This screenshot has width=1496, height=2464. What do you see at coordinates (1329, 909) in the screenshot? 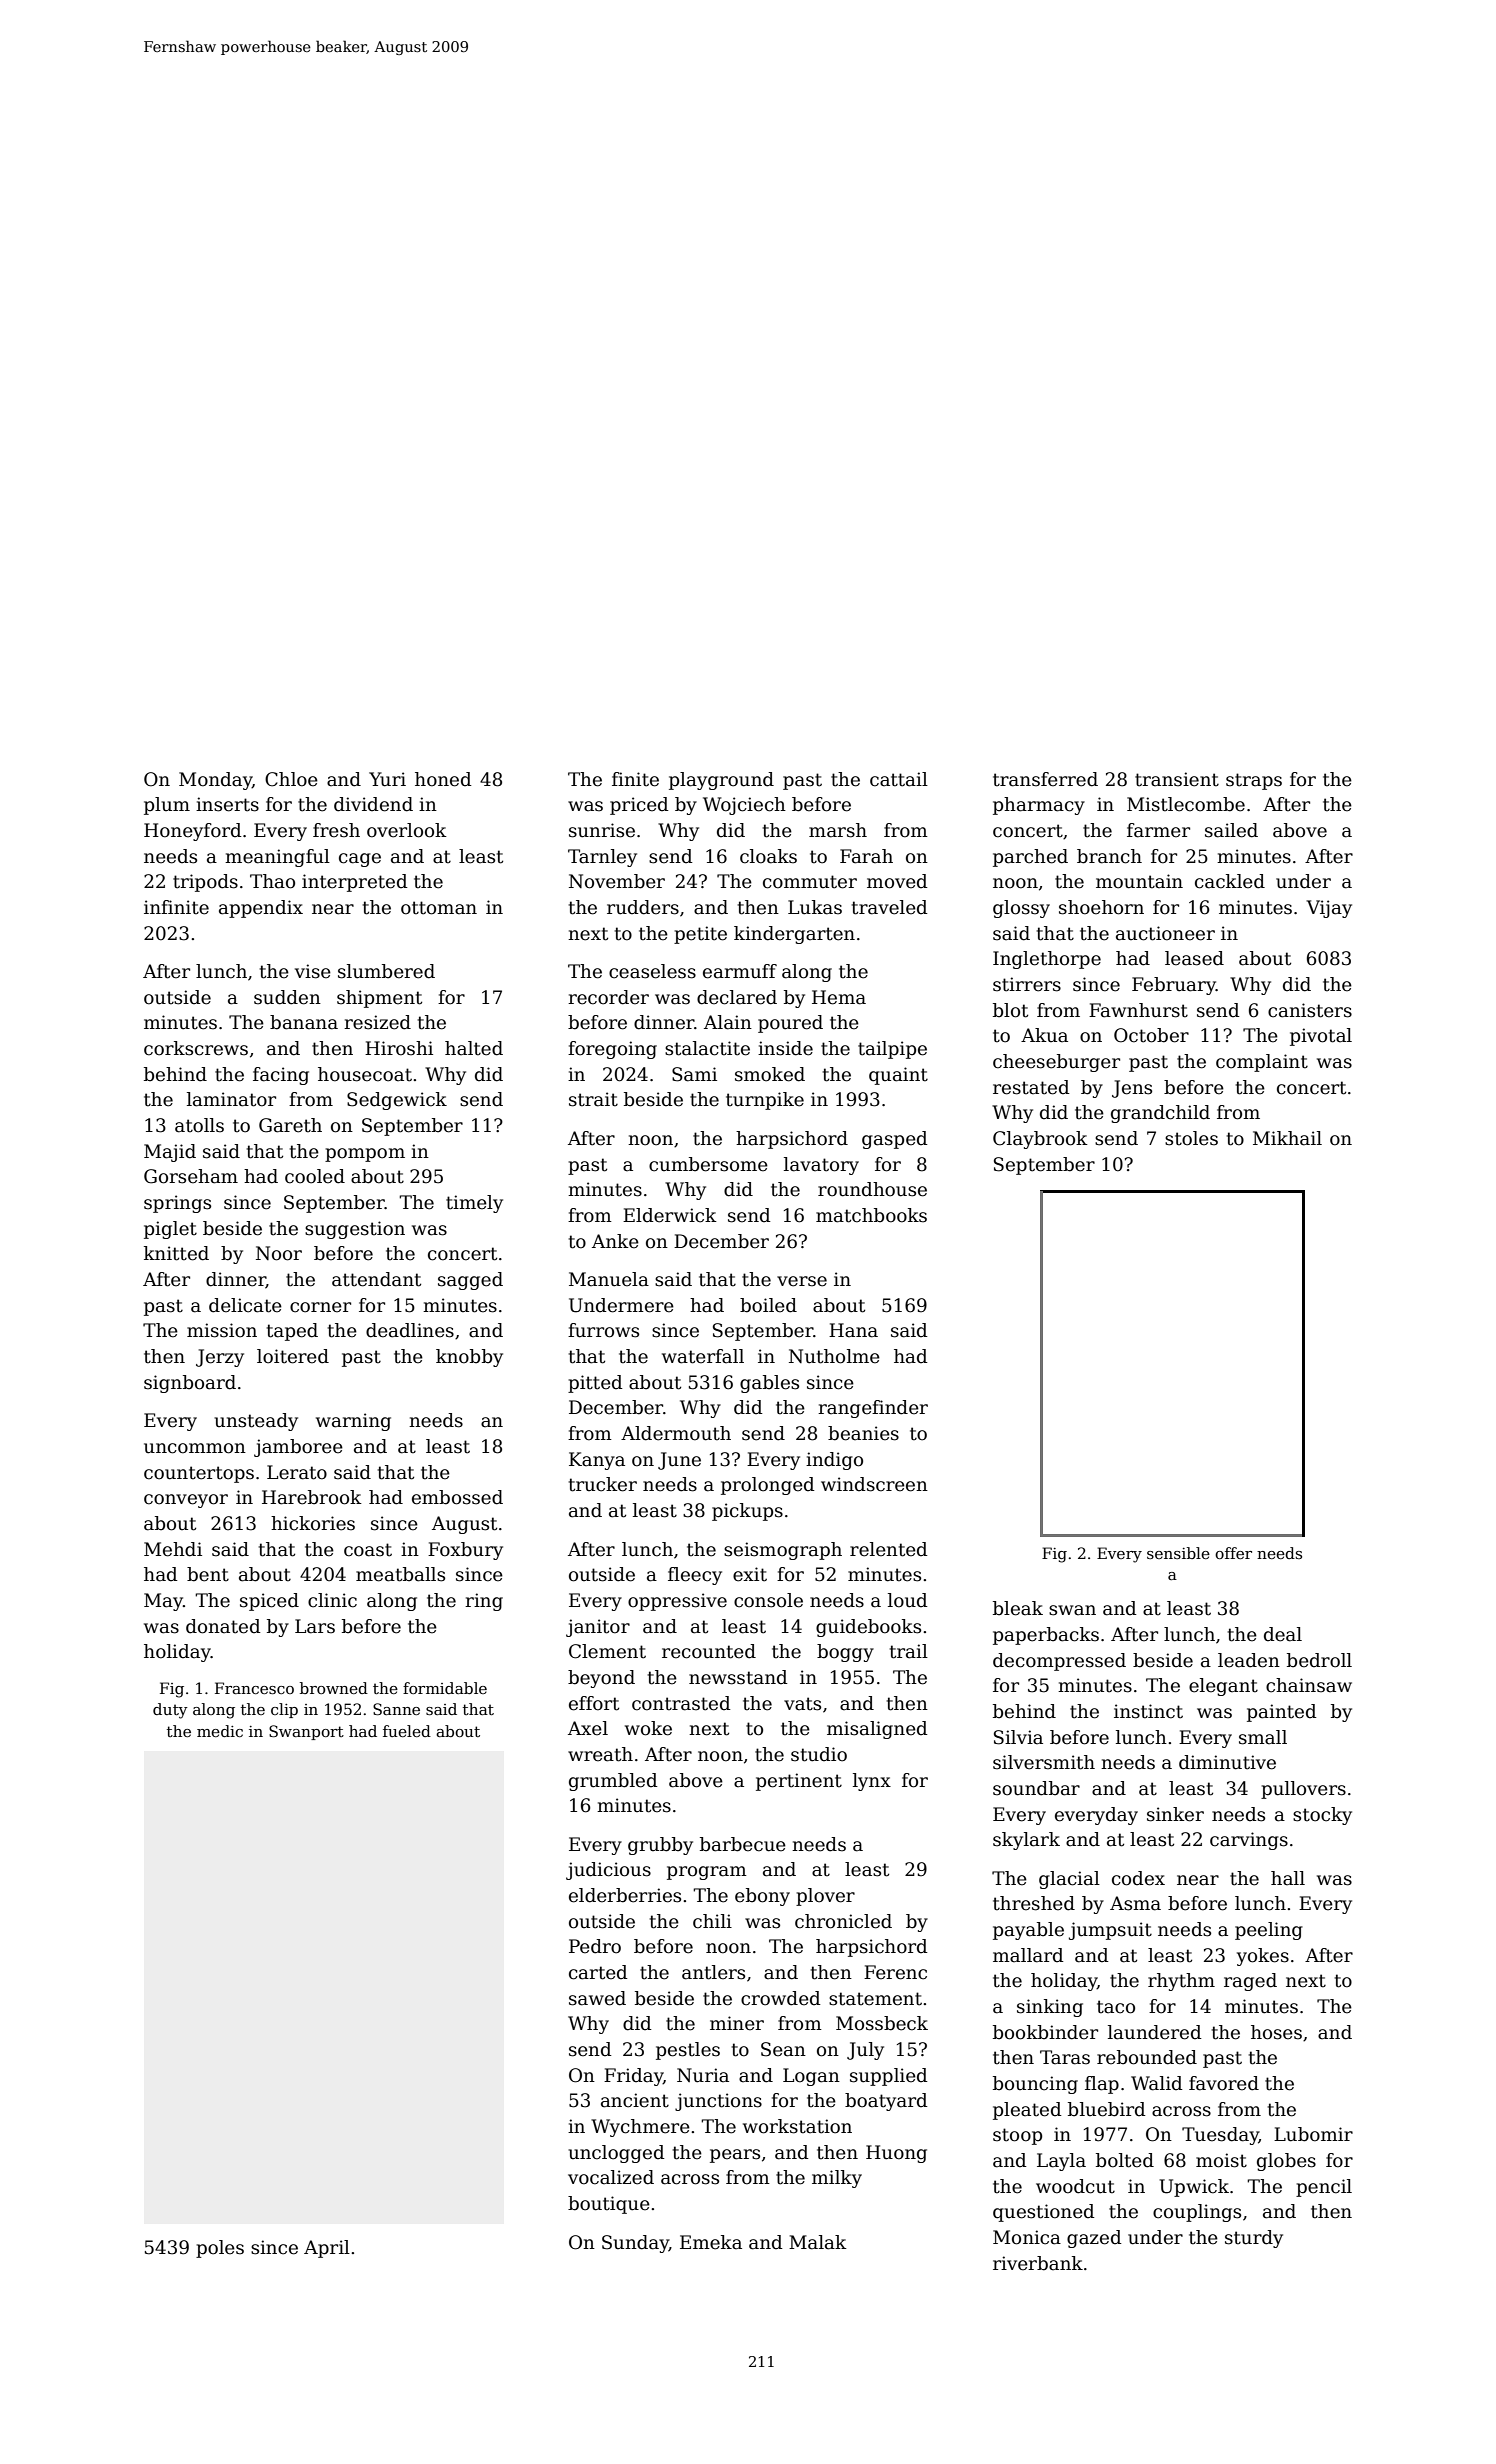
I see `Vijay` at bounding box center [1329, 909].
